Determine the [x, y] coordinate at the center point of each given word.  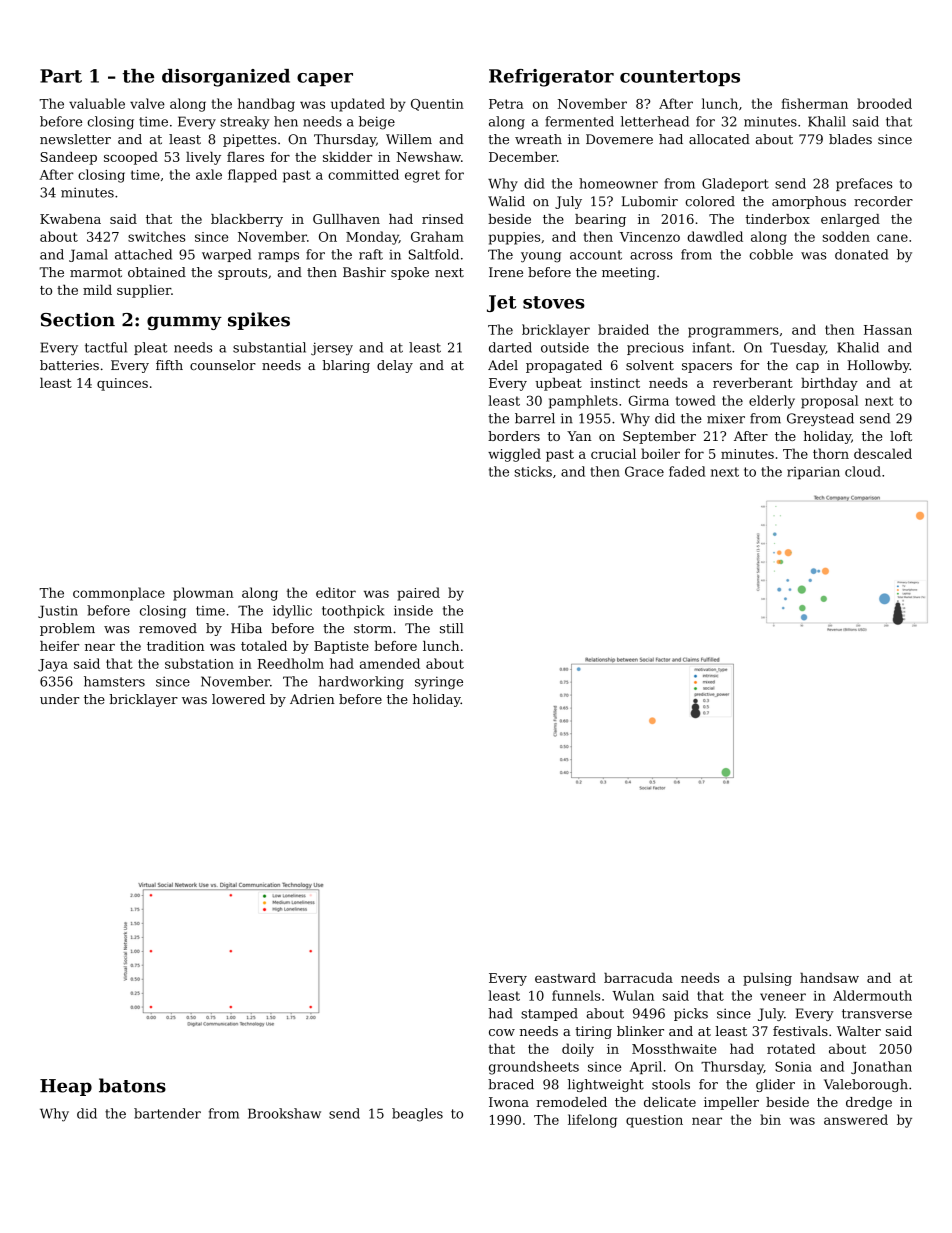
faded [687, 471]
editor [336, 592]
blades [850, 139]
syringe [439, 682]
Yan [579, 436]
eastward [565, 978]
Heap [66, 1087]
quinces [122, 384]
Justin [58, 611]
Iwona [509, 1102]
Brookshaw [284, 1113]
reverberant [753, 382]
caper [325, 79]
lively [203, 158]
